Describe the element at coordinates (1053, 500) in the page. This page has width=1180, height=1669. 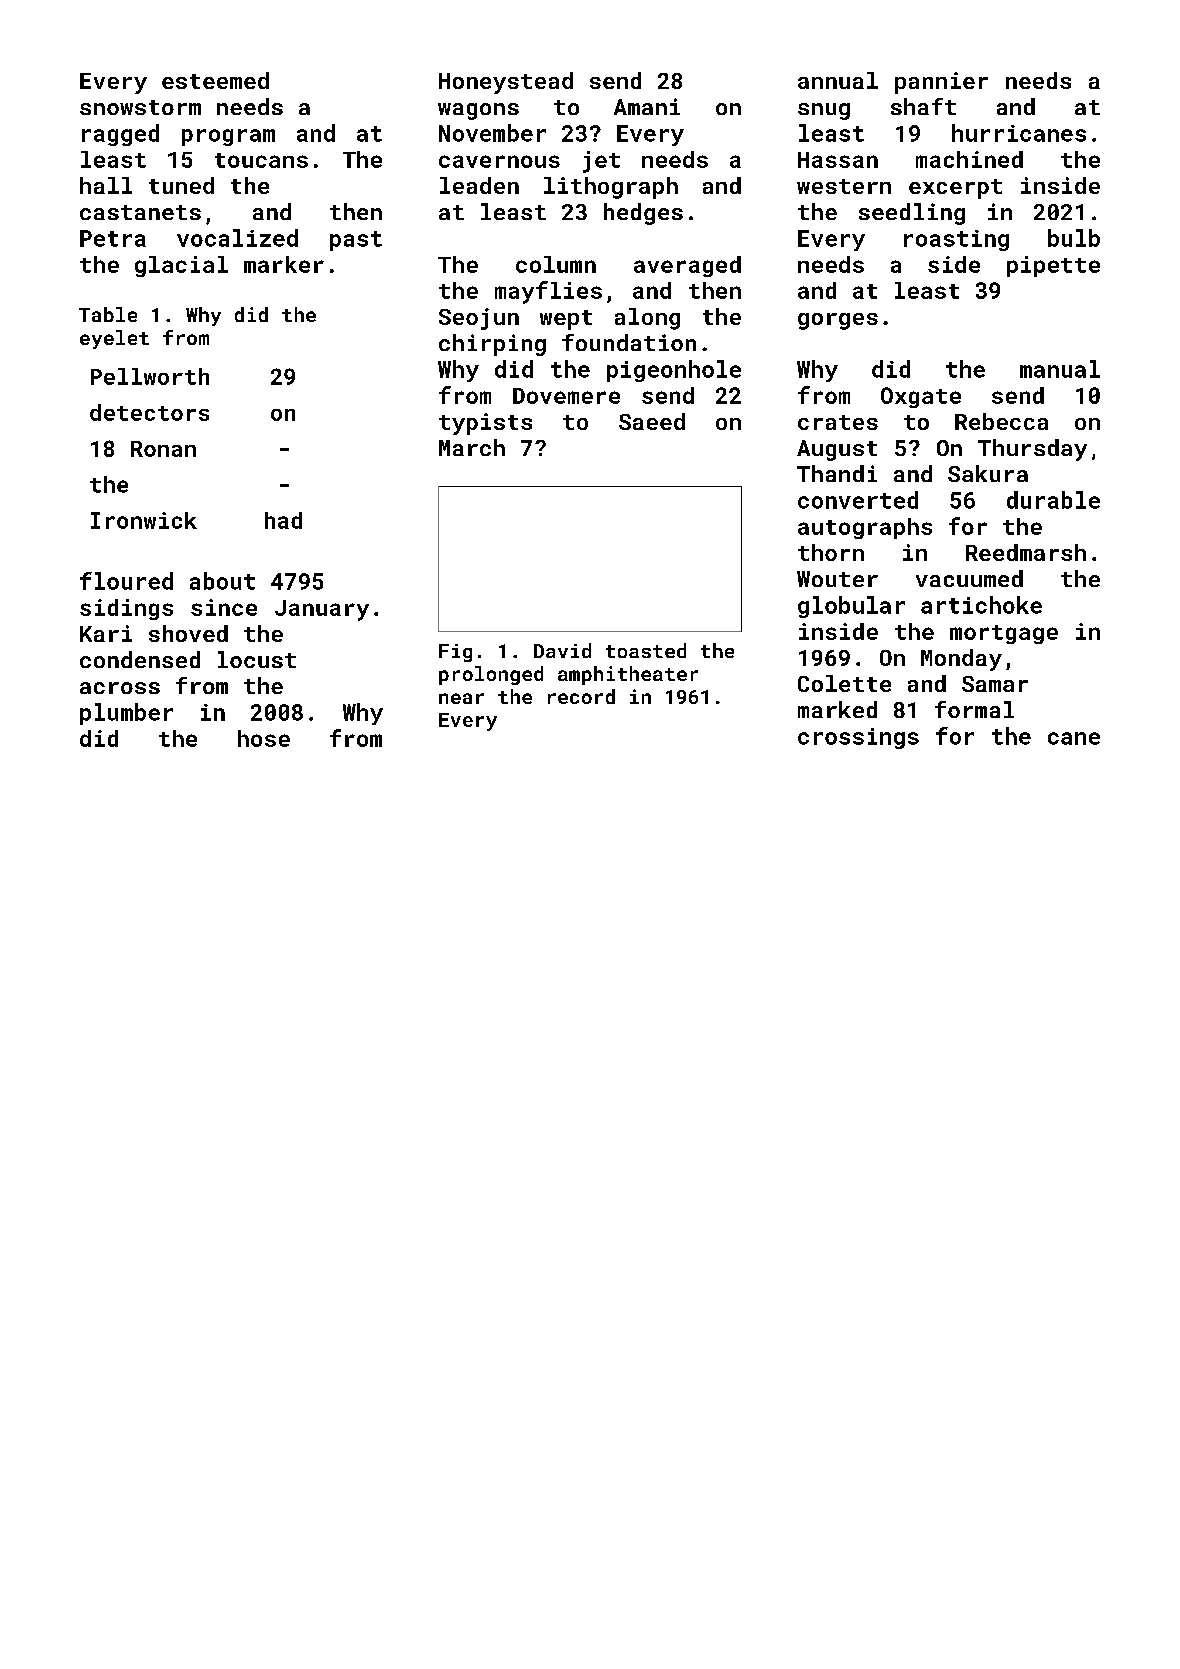
I see `durable` at that location.
